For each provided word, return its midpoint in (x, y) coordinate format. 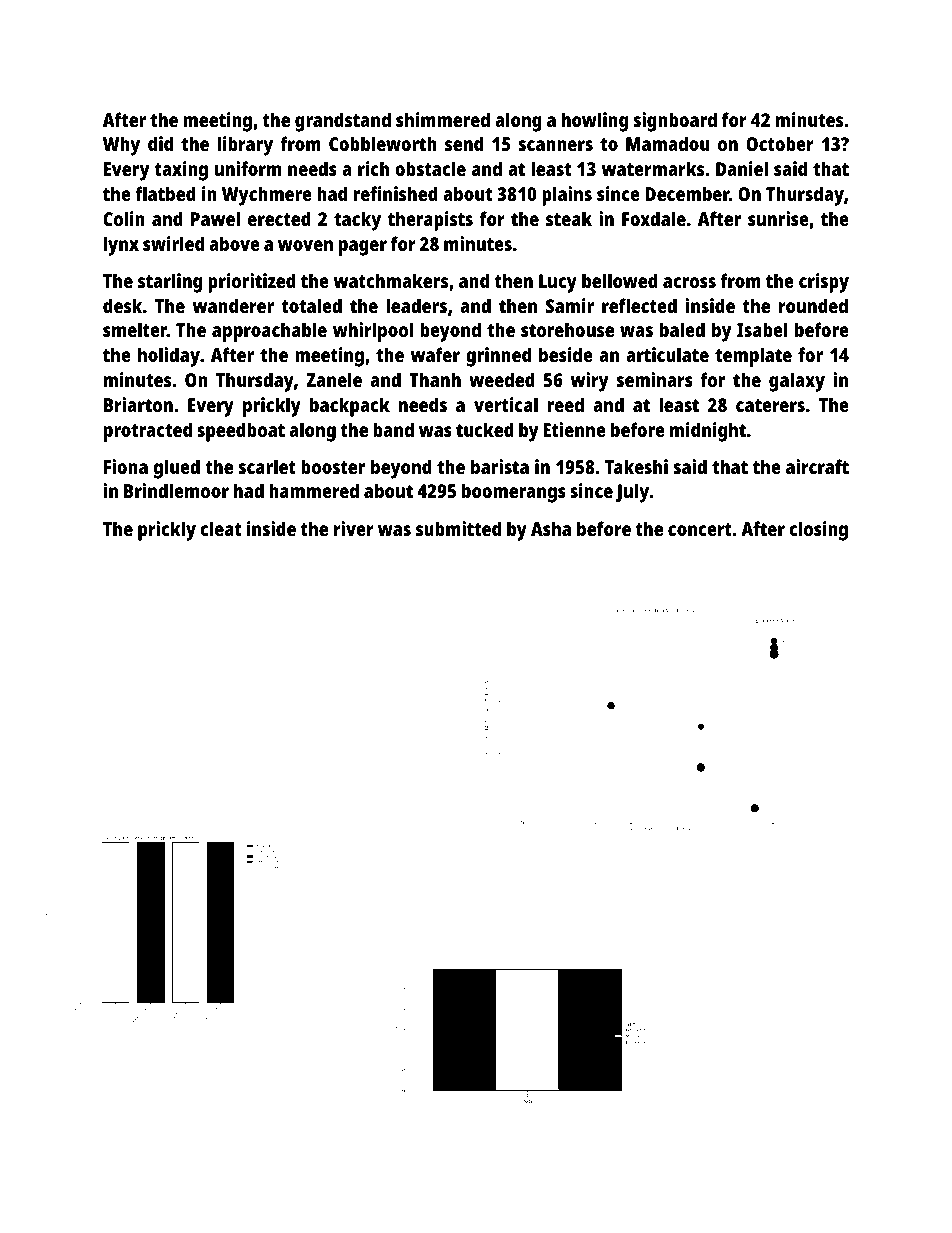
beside (566, 354)
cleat (221, 528)
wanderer (233, 305)
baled (682, 329)
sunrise (778, 218)
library (245, 146)
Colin (124, 218)
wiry (589, 382)
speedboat (241, 432)
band (393, 429)
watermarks (653, 168)
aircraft (817, 466)
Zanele (334, 379)
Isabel (762, 329)
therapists (430, 221)
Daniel (742, 168)
